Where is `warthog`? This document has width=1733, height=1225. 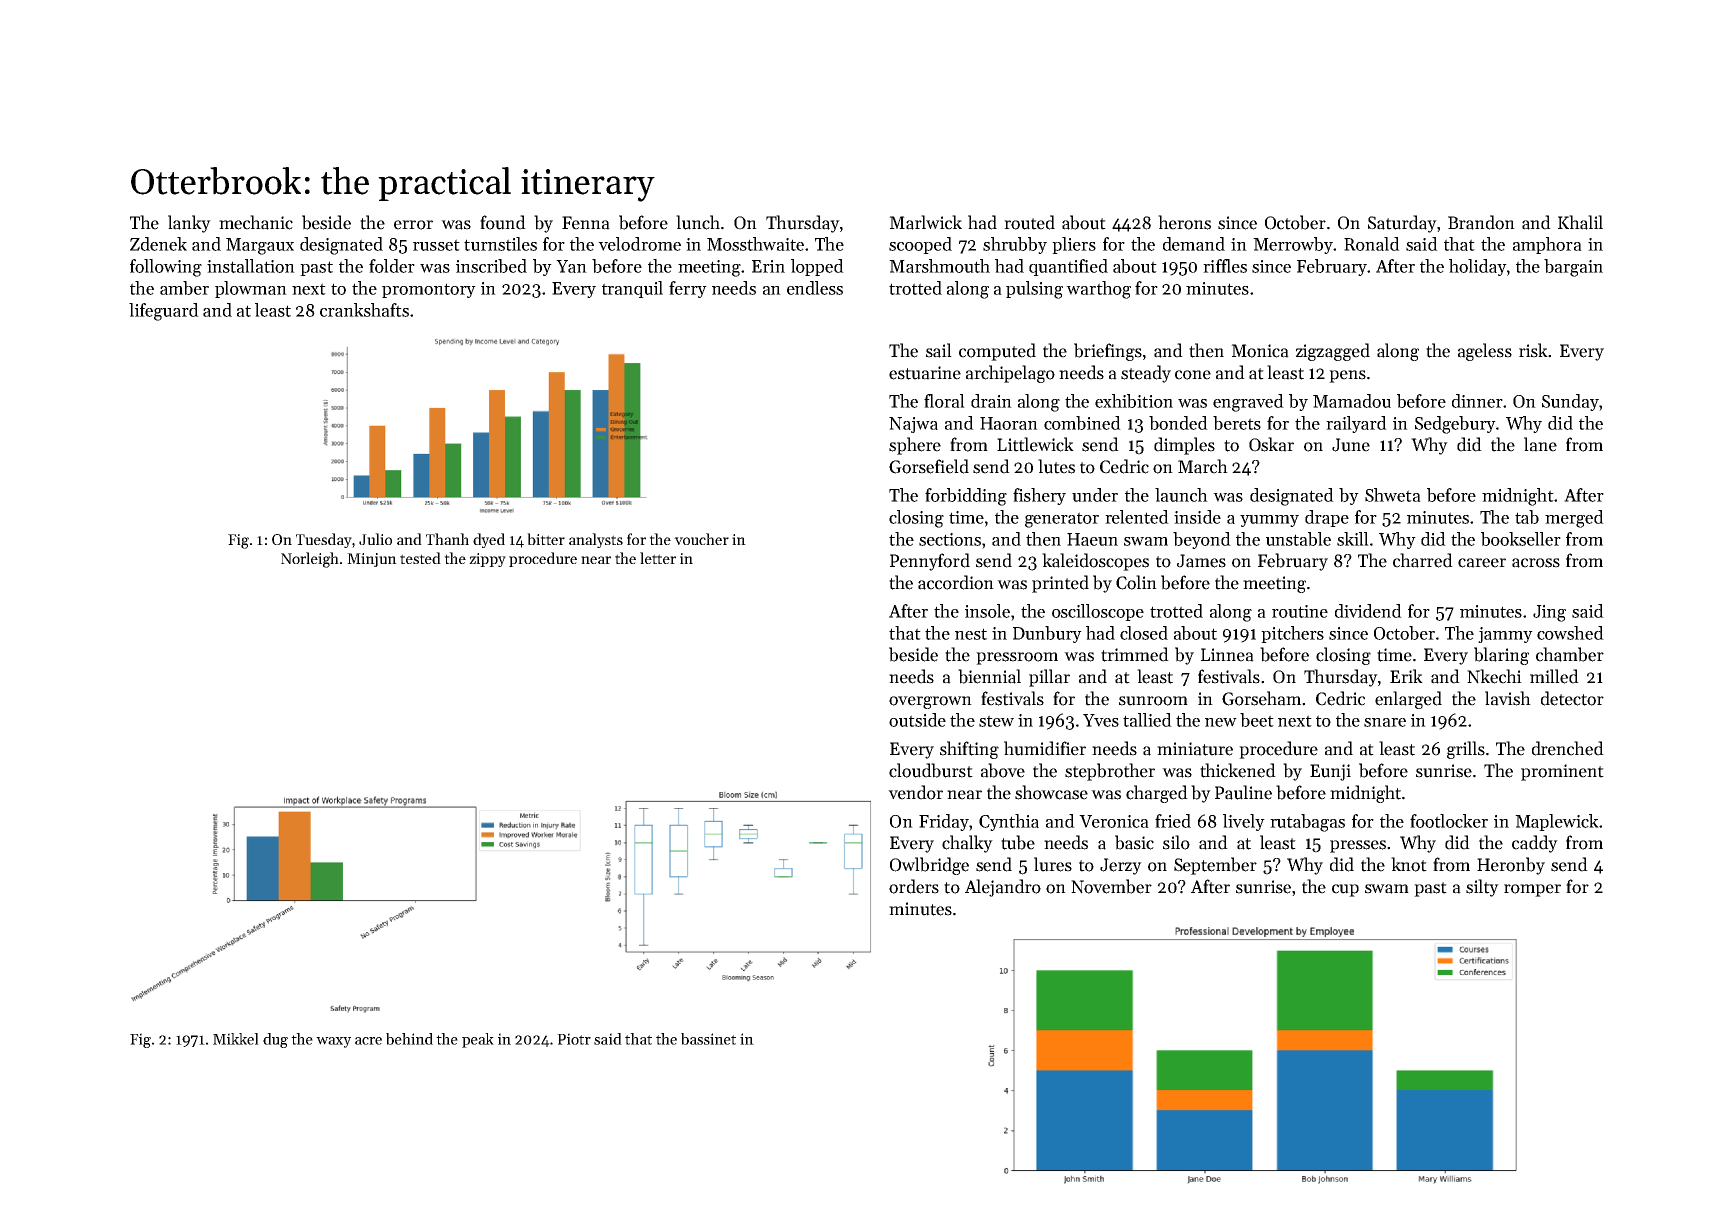
warthog is located at coordinates (1098, 290).
